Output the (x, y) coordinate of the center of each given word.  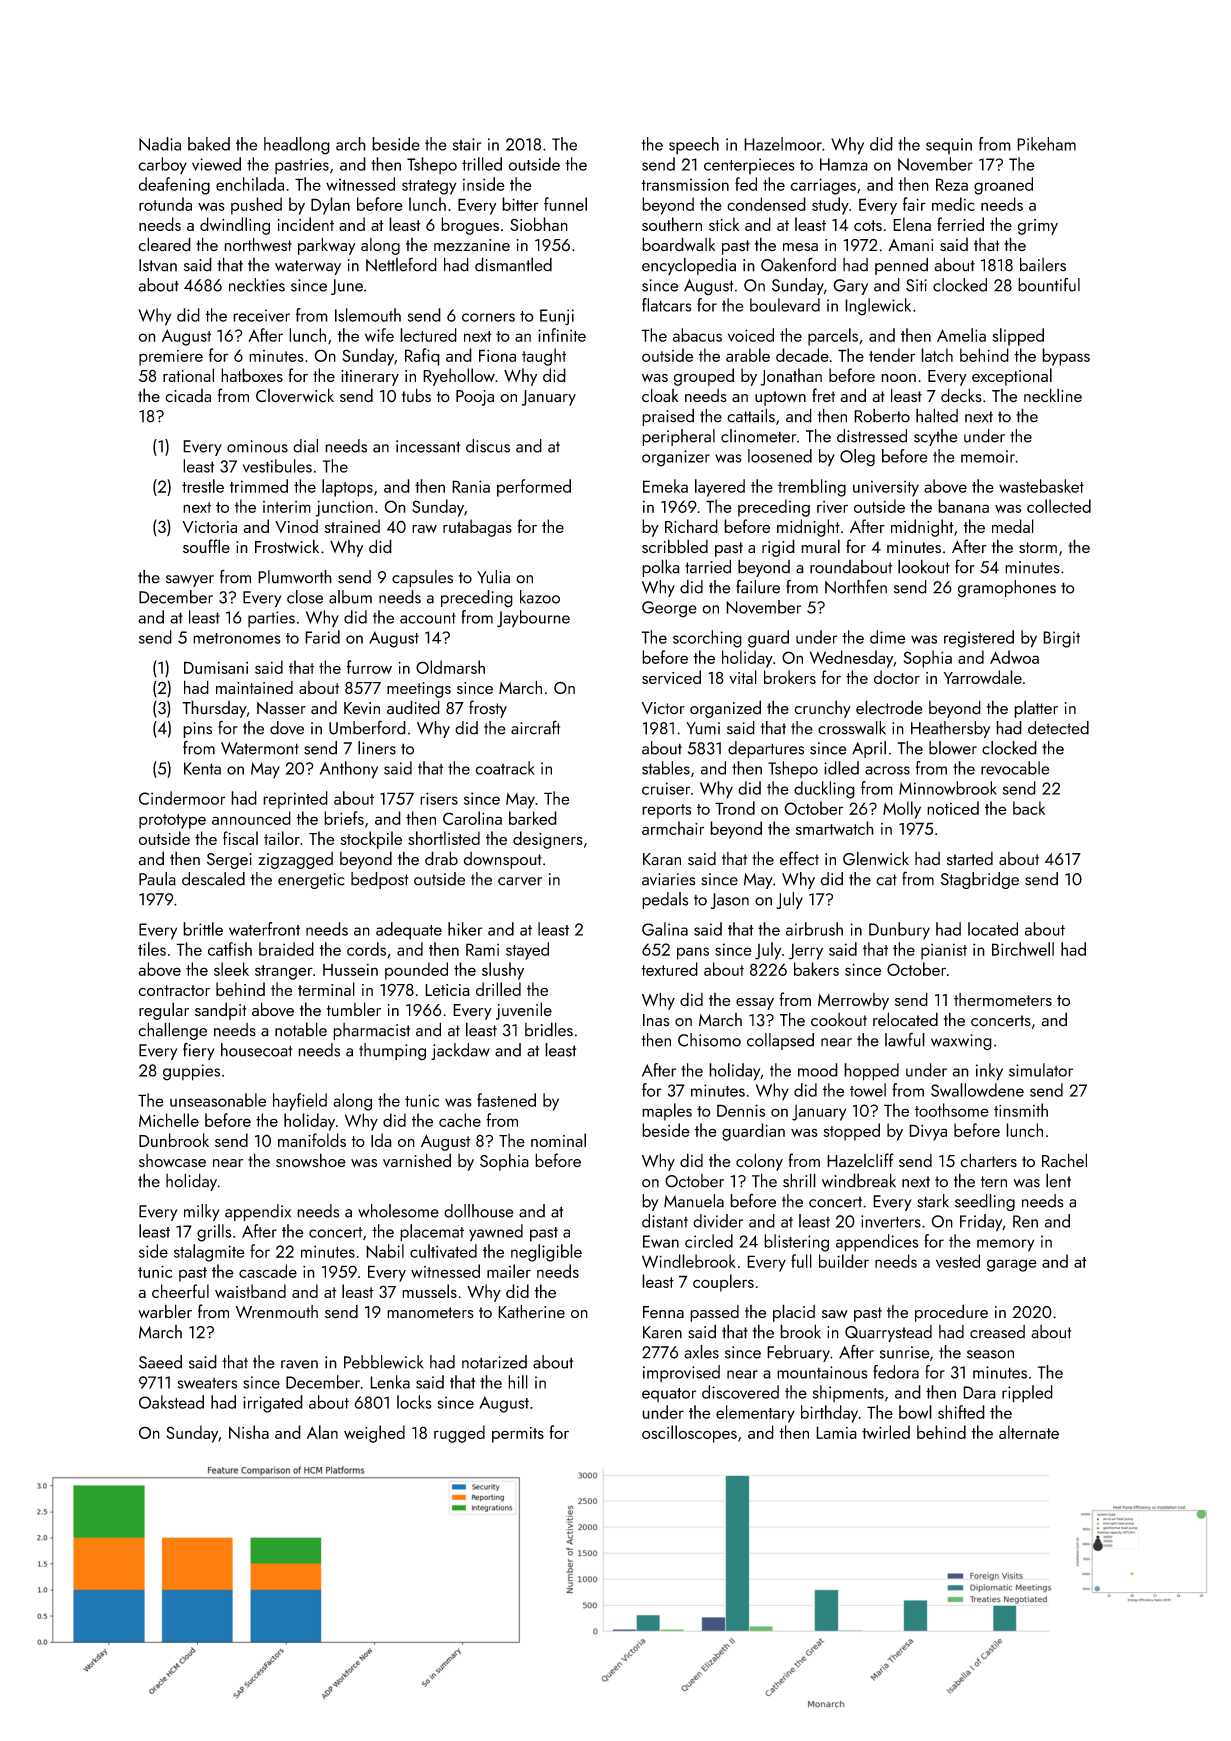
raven (299, 1364)
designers (548, 840)
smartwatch (835, 828)
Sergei (229, 861)
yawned (496, 1233)
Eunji (557, 317)
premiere (171, 358)
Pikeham (1046, 144)
